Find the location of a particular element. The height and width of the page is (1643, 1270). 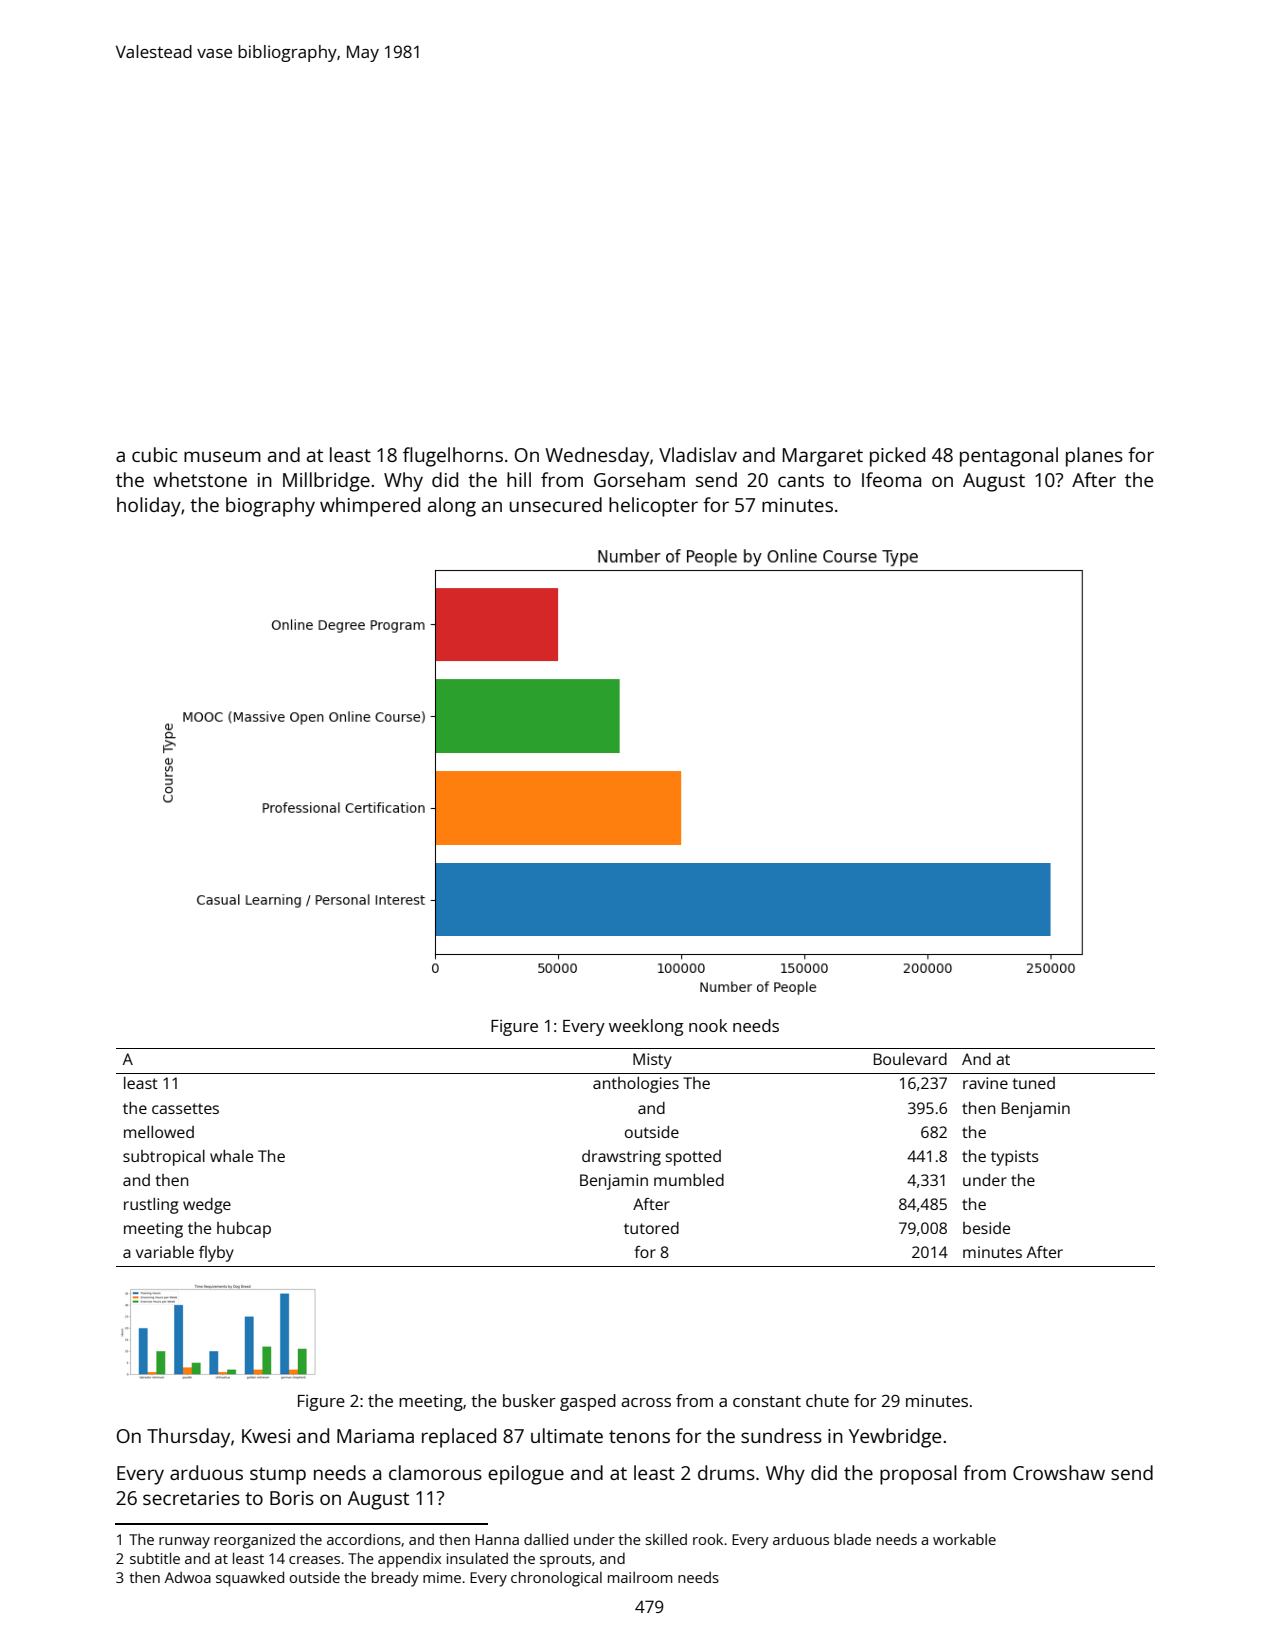

hubcap is located at coordinates (244, 1230).
